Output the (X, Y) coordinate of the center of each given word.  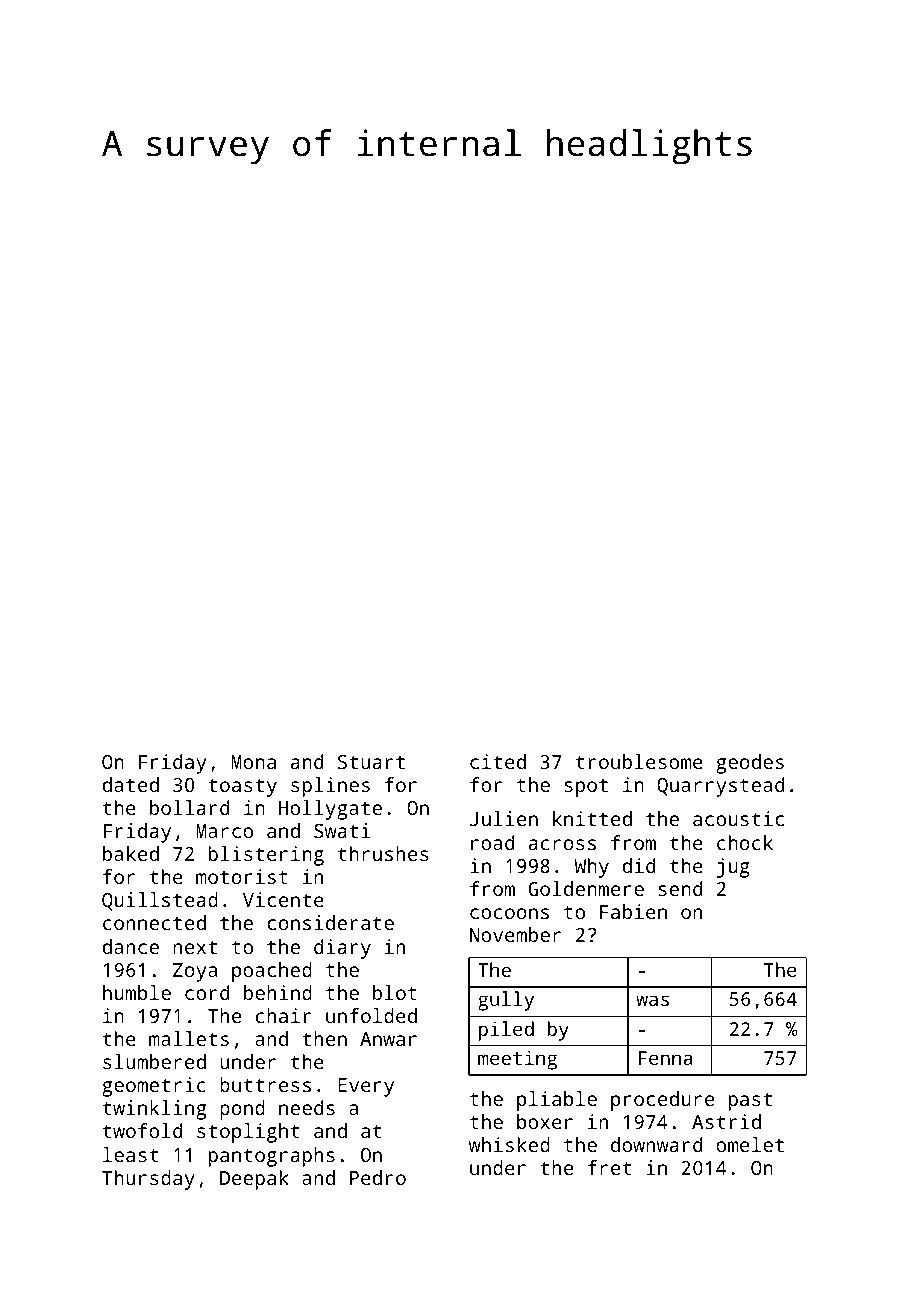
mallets (189, 1038)
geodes (750, 764)
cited (498, 761)
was (652, 1000)
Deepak (254, 1180)
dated (131, 784)
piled (506, 1031)
